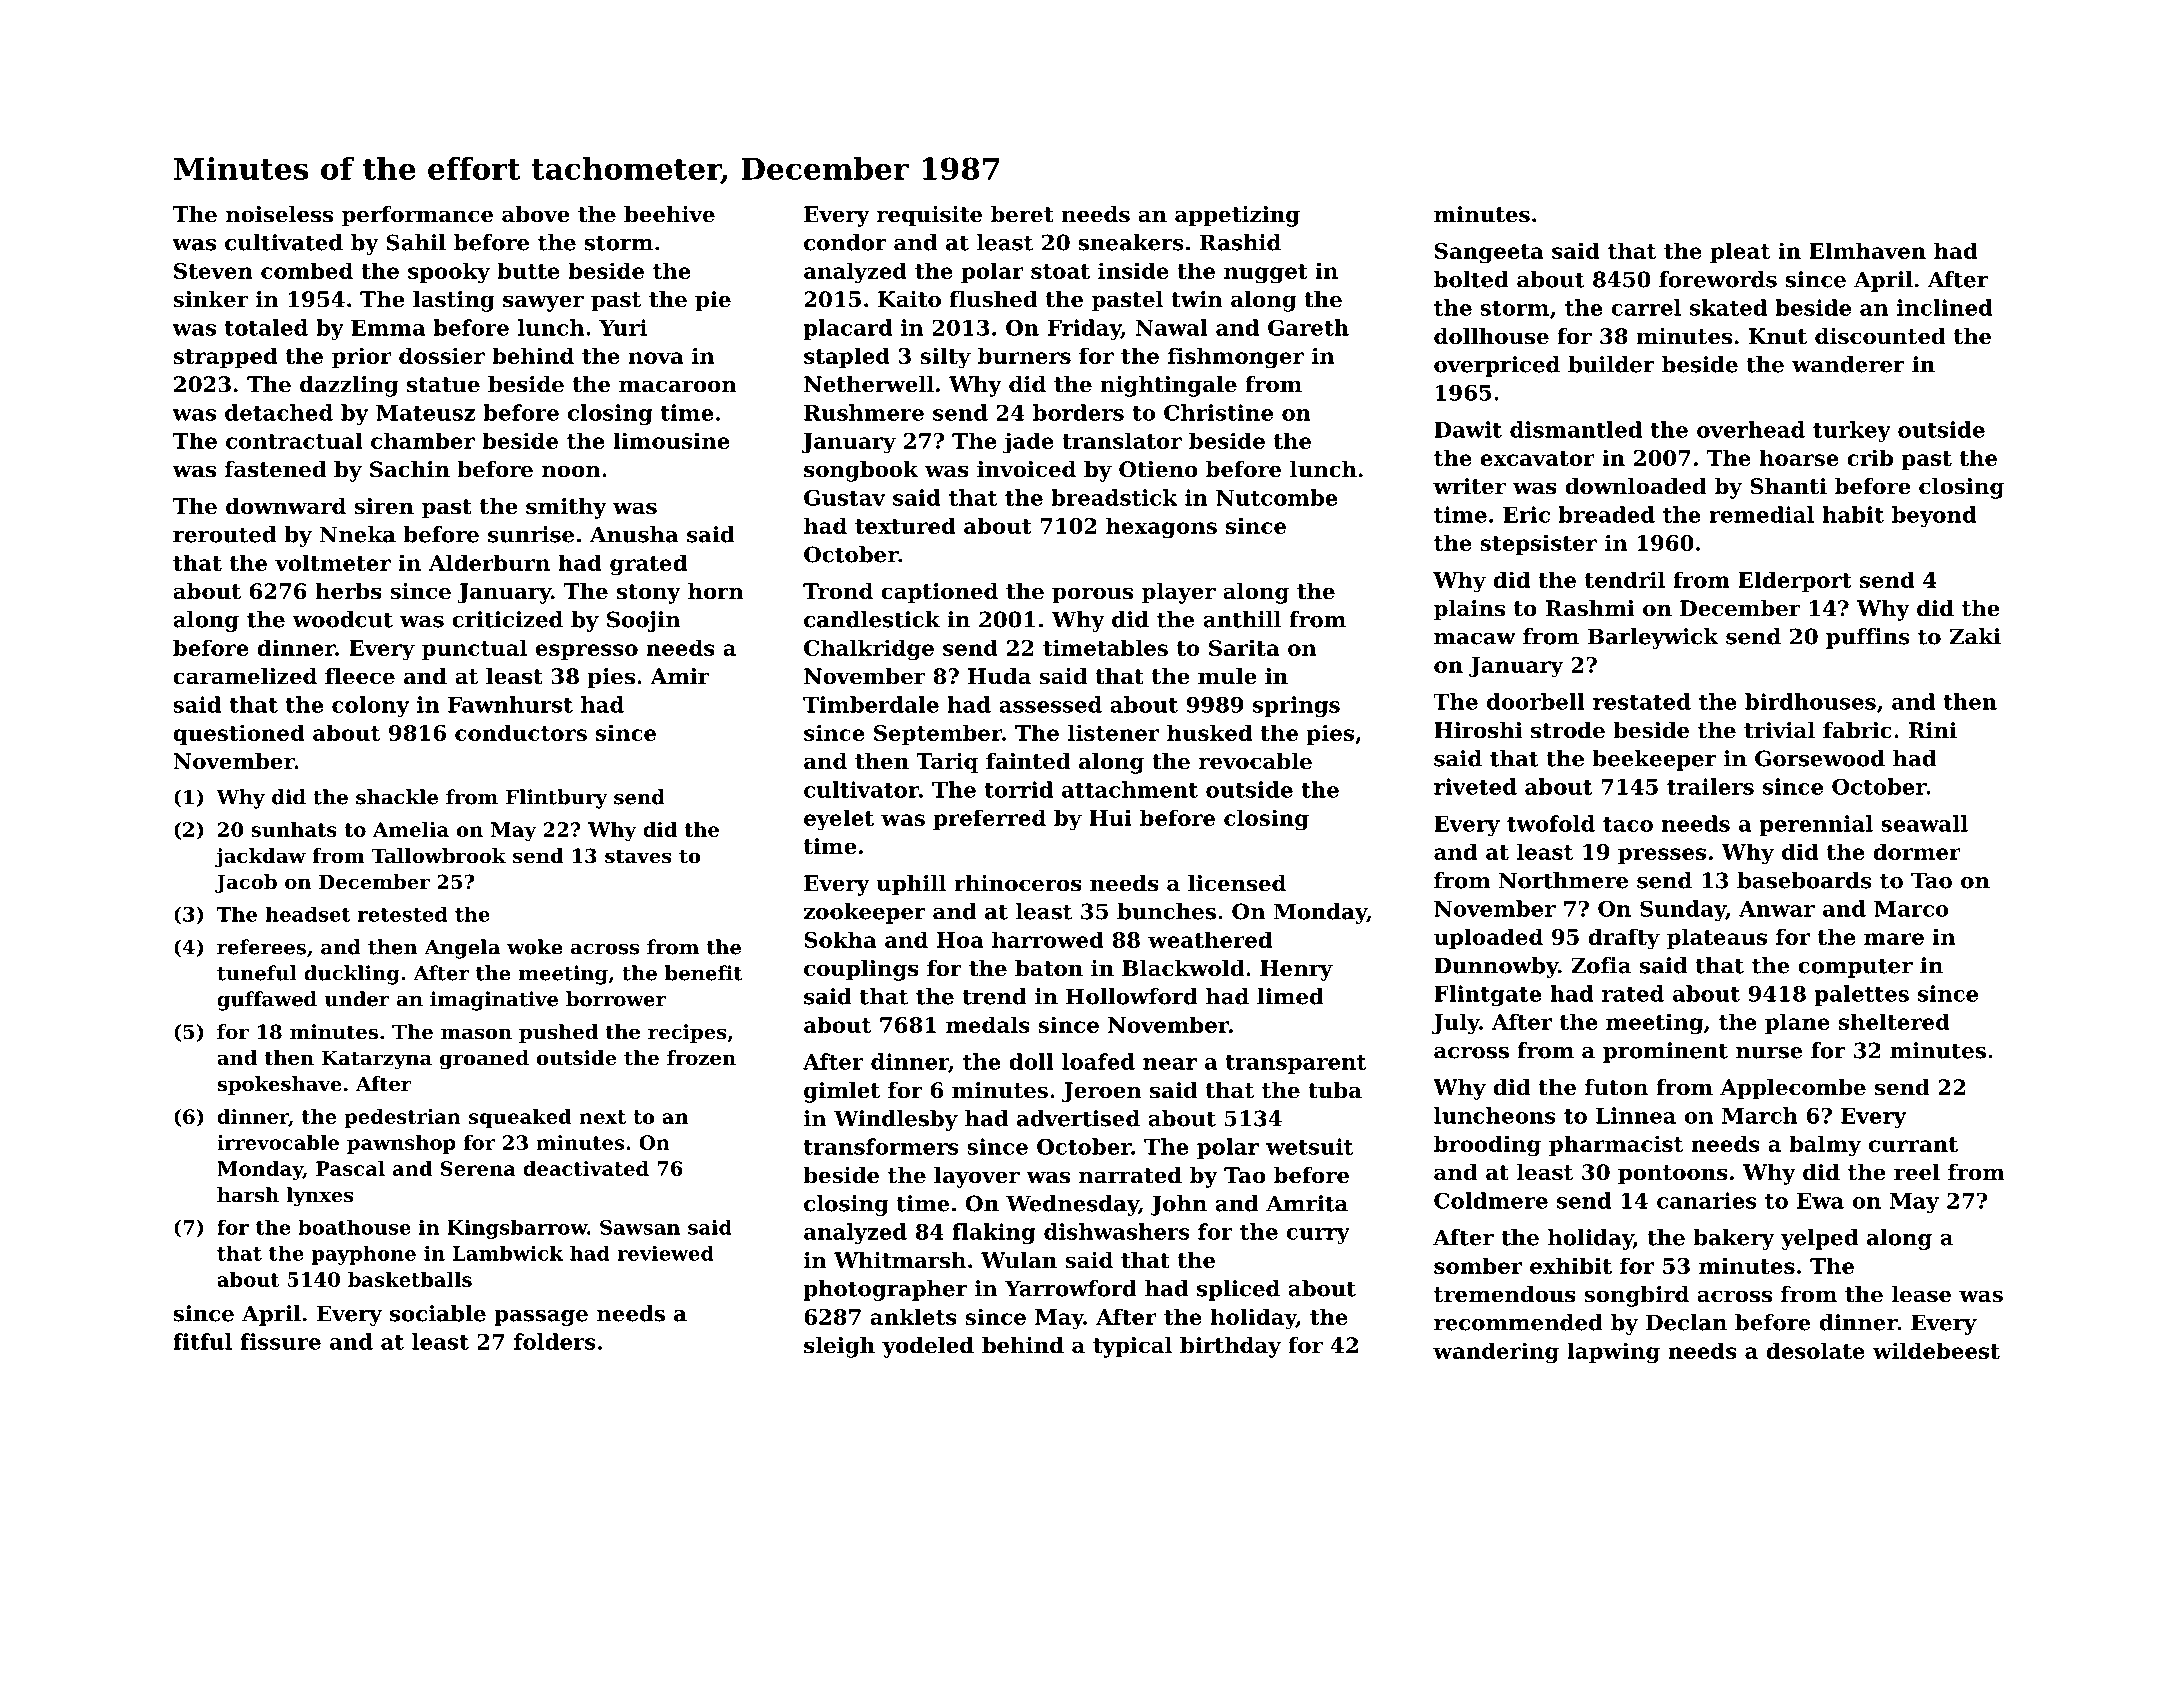 This image has height=1683, width=2178. What do you see at coordinates (1218, 412) in the image?
I see `Christine` at bounding box center [1218, 412].
